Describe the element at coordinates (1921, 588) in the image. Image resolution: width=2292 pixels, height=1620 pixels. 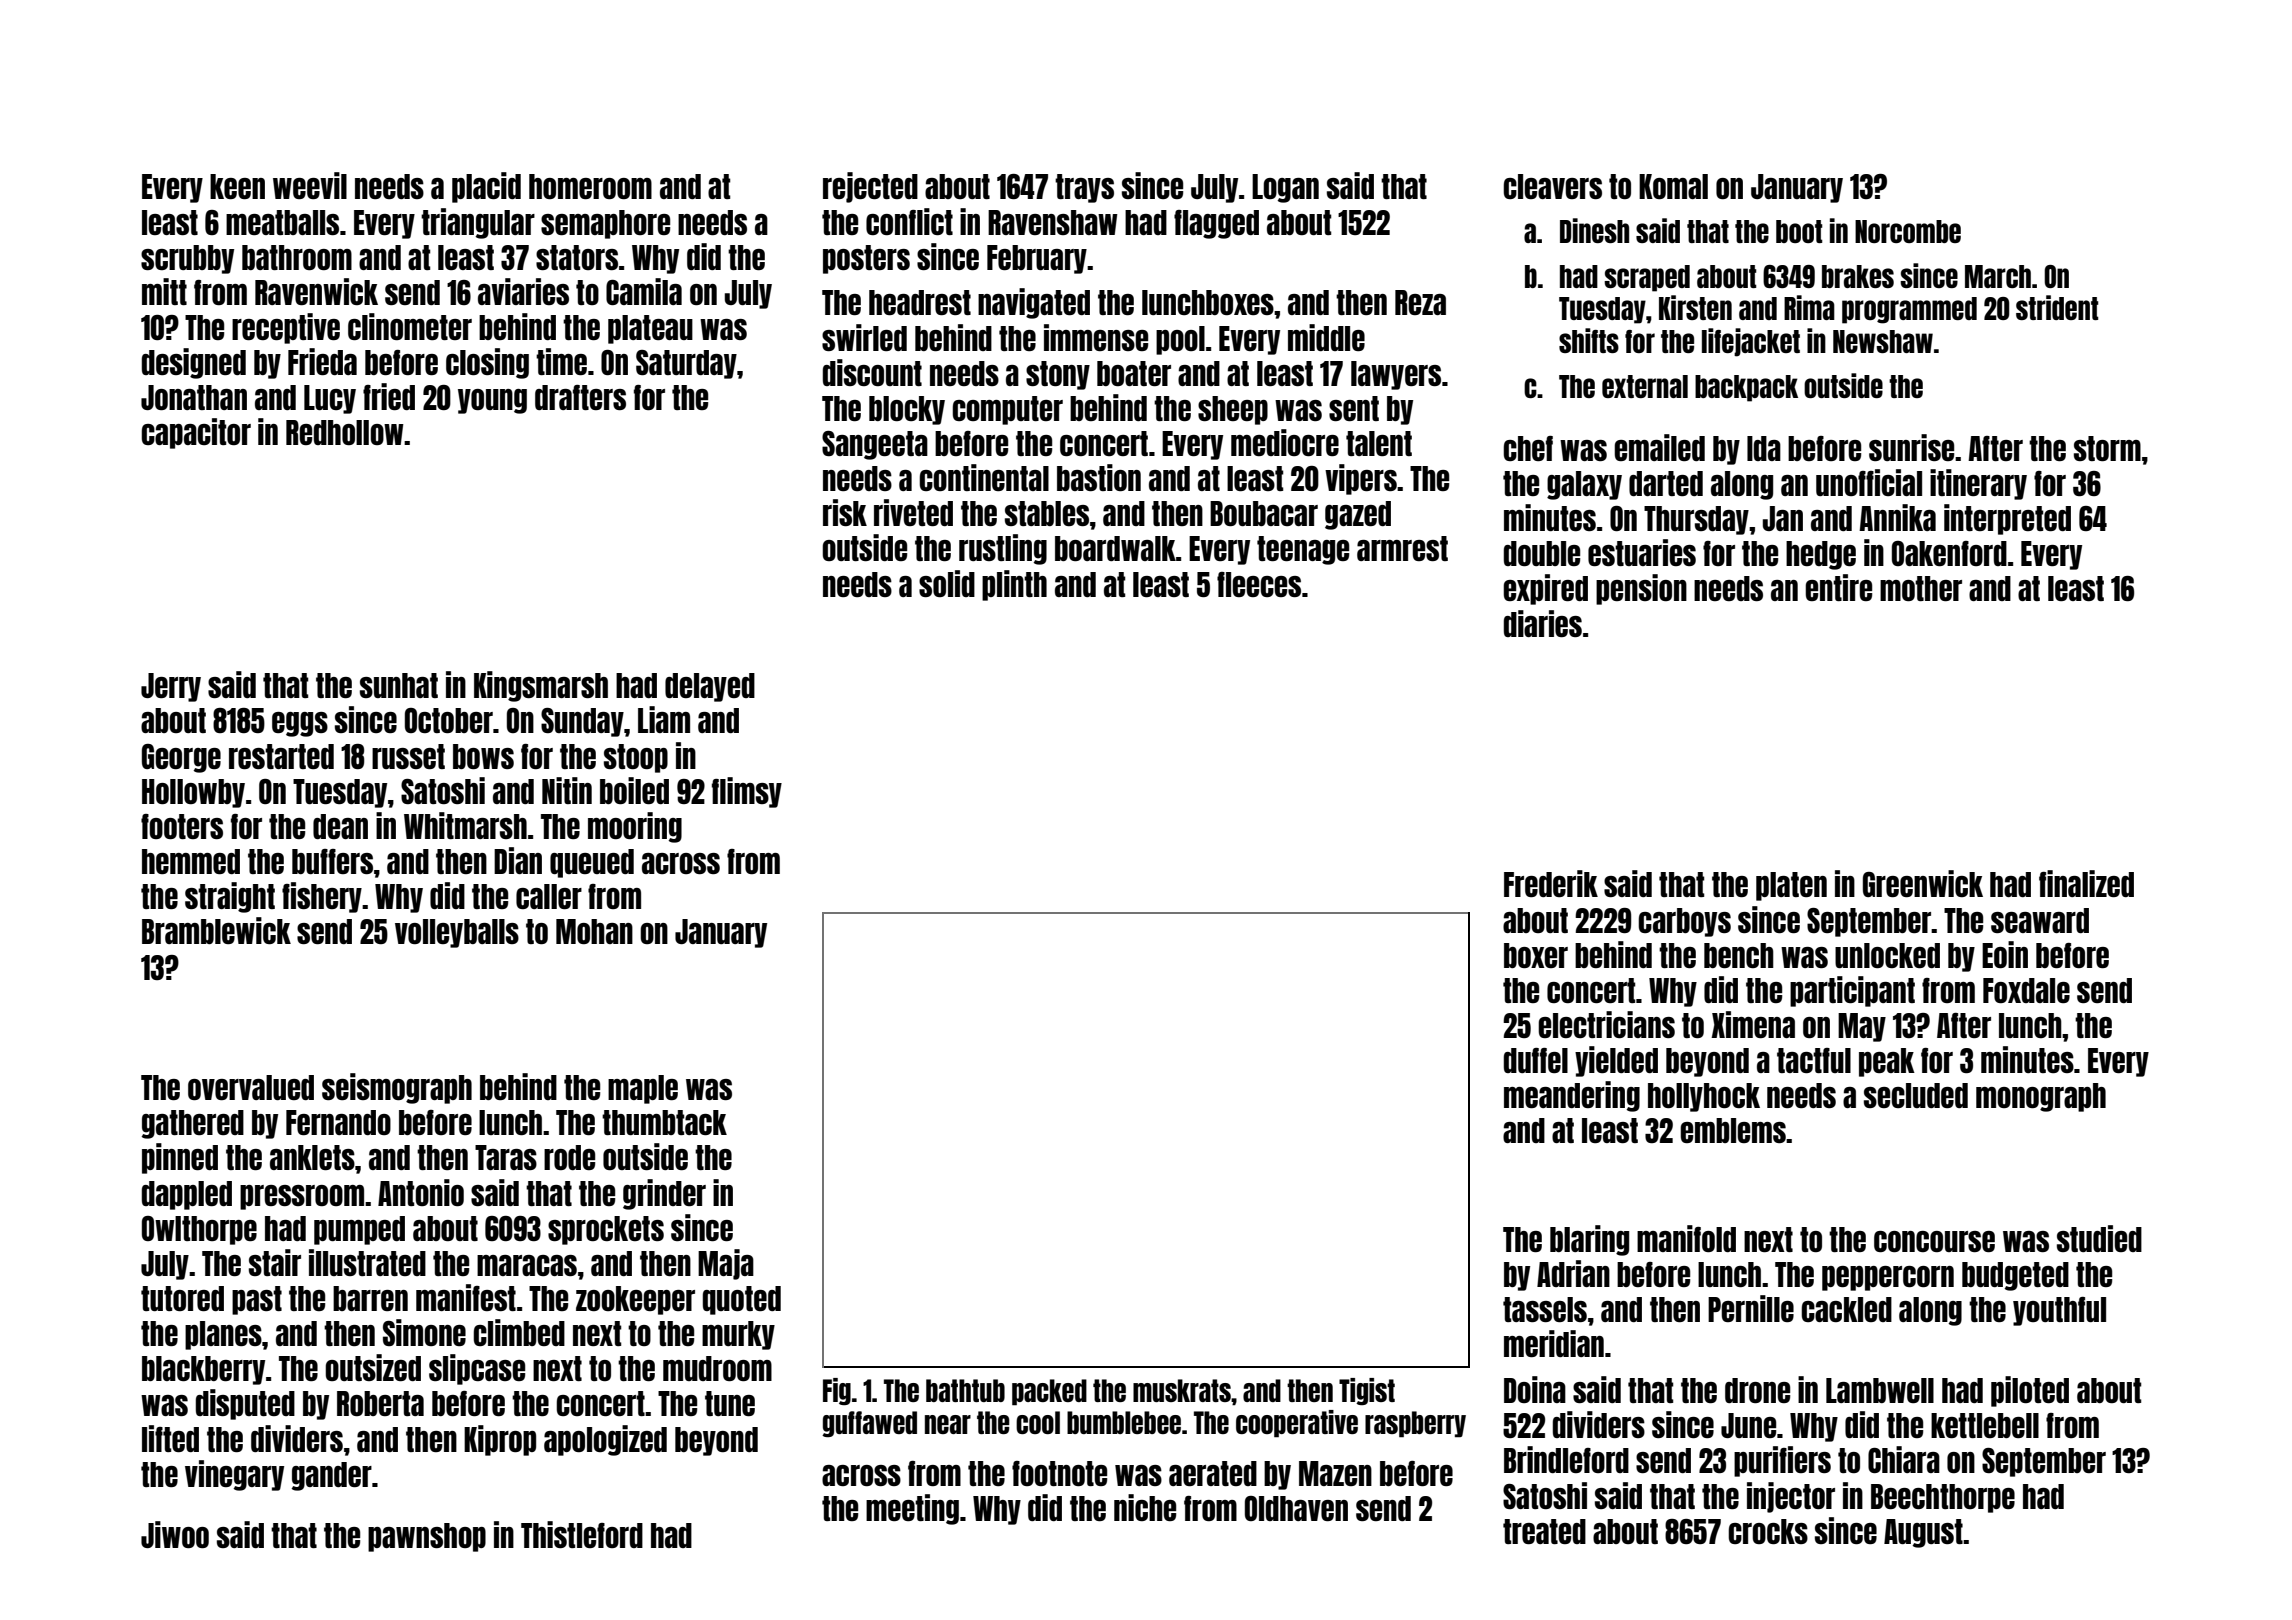
I see `mother` at that location.
